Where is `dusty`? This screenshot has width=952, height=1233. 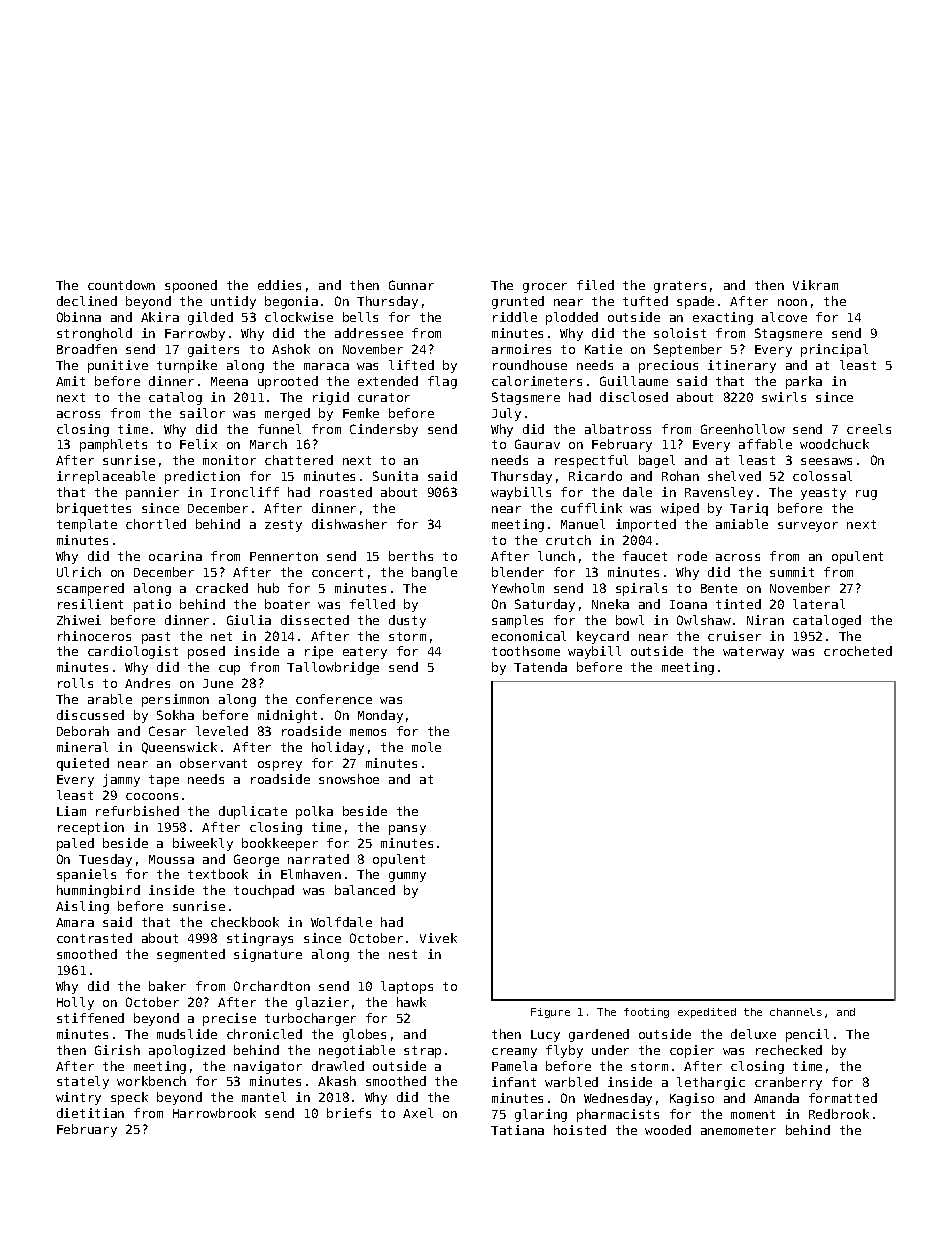
dusty is located at coordinates (407, 621).
